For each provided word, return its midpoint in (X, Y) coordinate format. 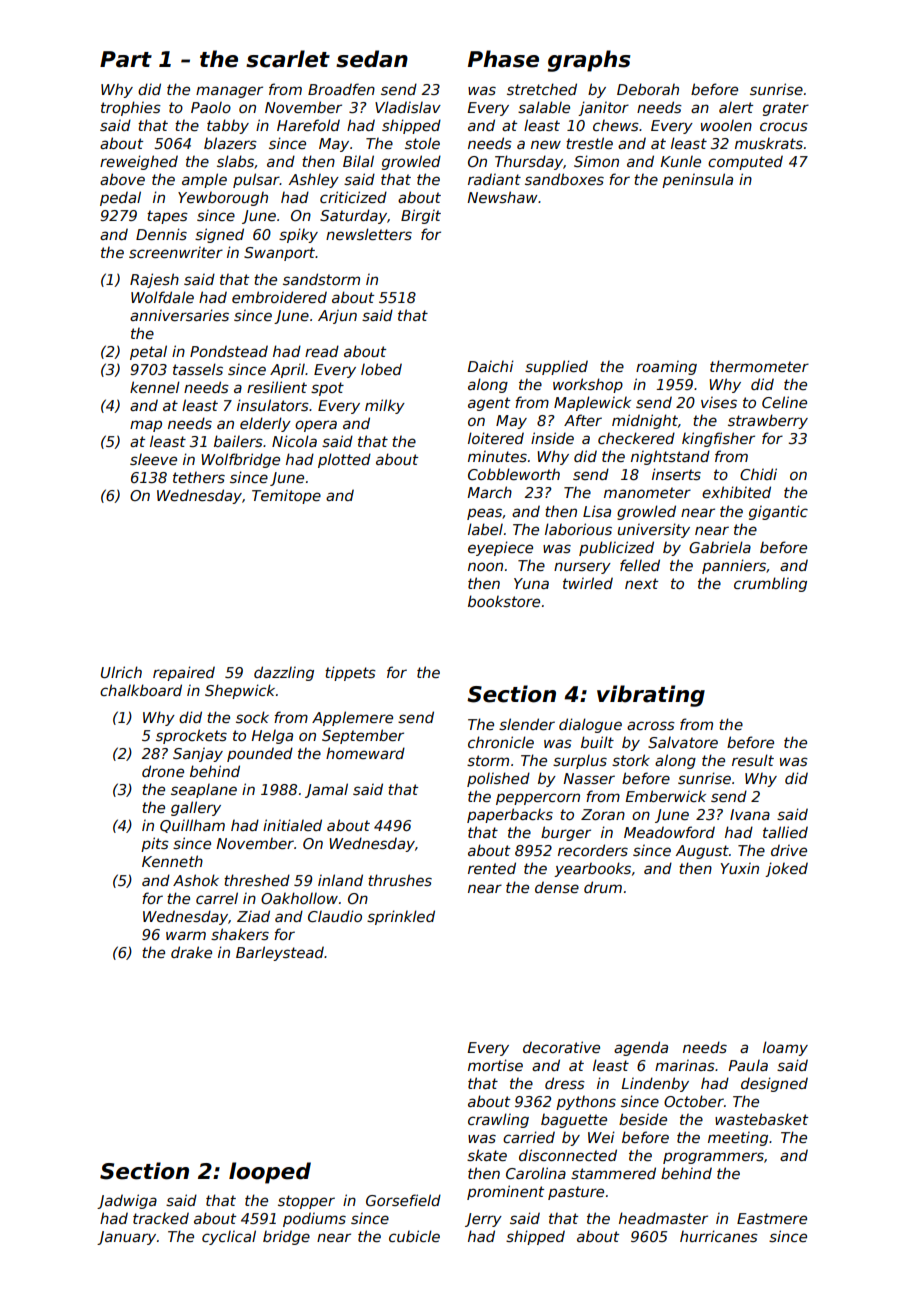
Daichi (490, 366)
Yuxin (740, 868)
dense (557, 887)
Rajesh (154, 280)
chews (616, 125)
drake (191, 952)
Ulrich (121, 672)
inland (340, 880)
